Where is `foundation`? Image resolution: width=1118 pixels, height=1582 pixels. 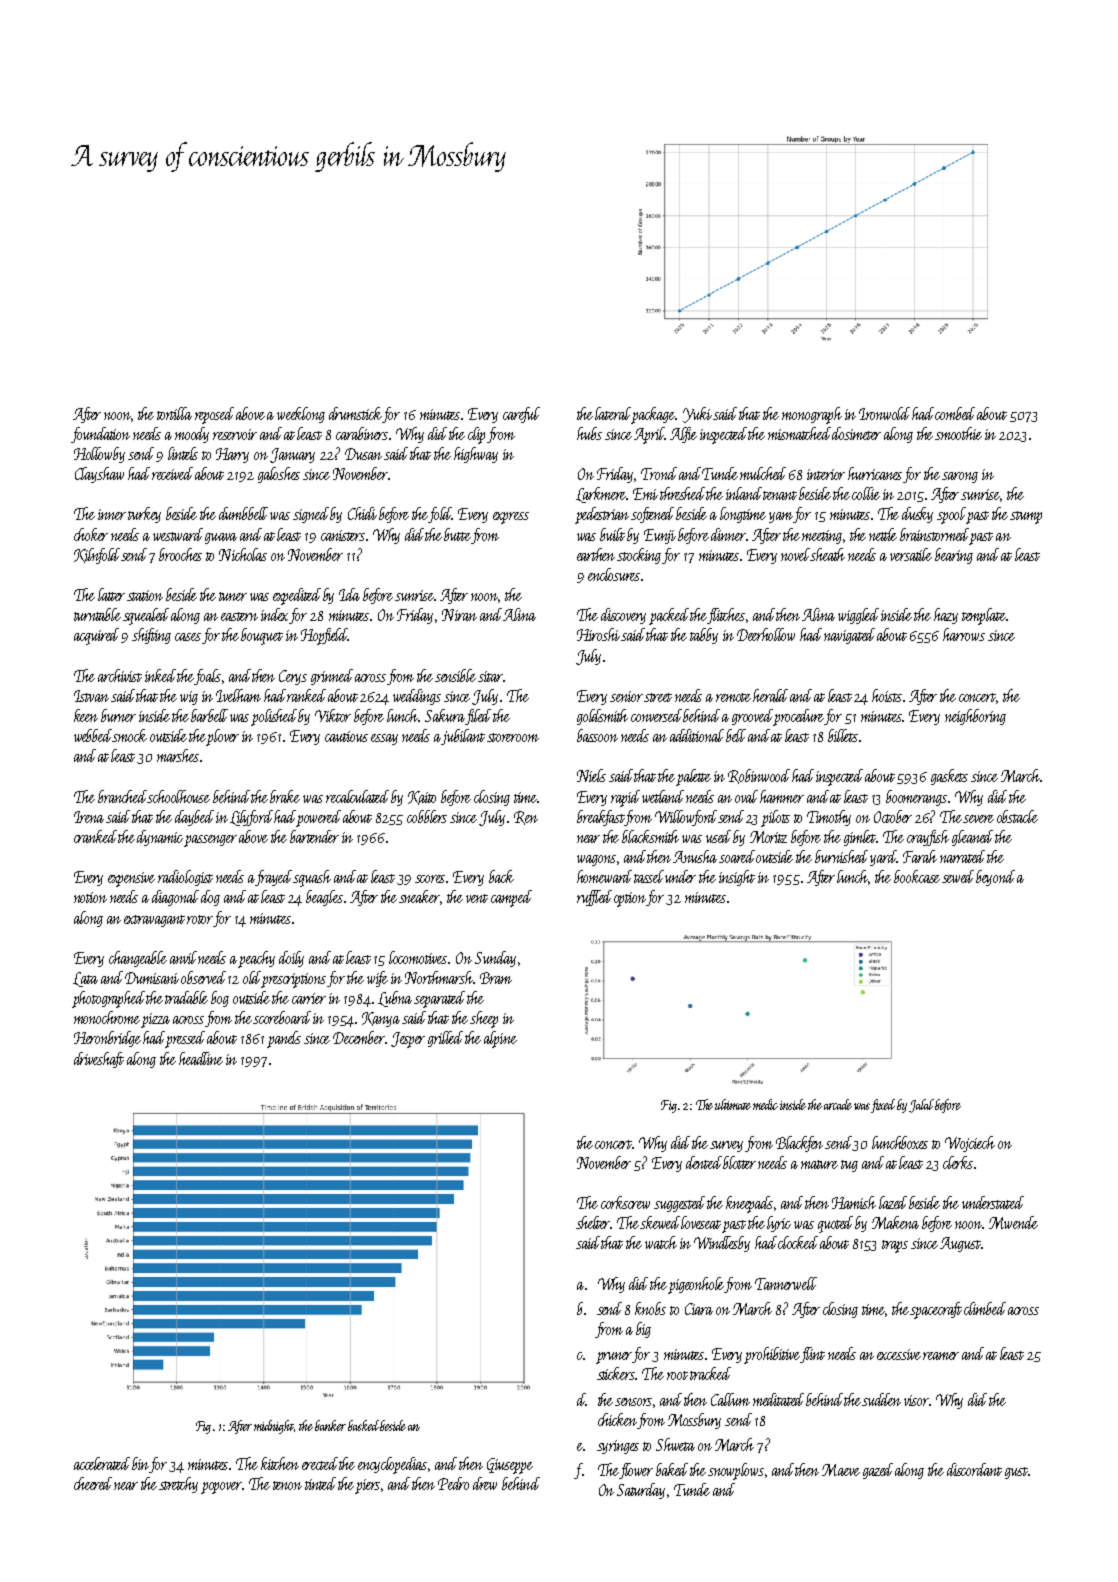 foundation is located at coordinates (100, 435).
